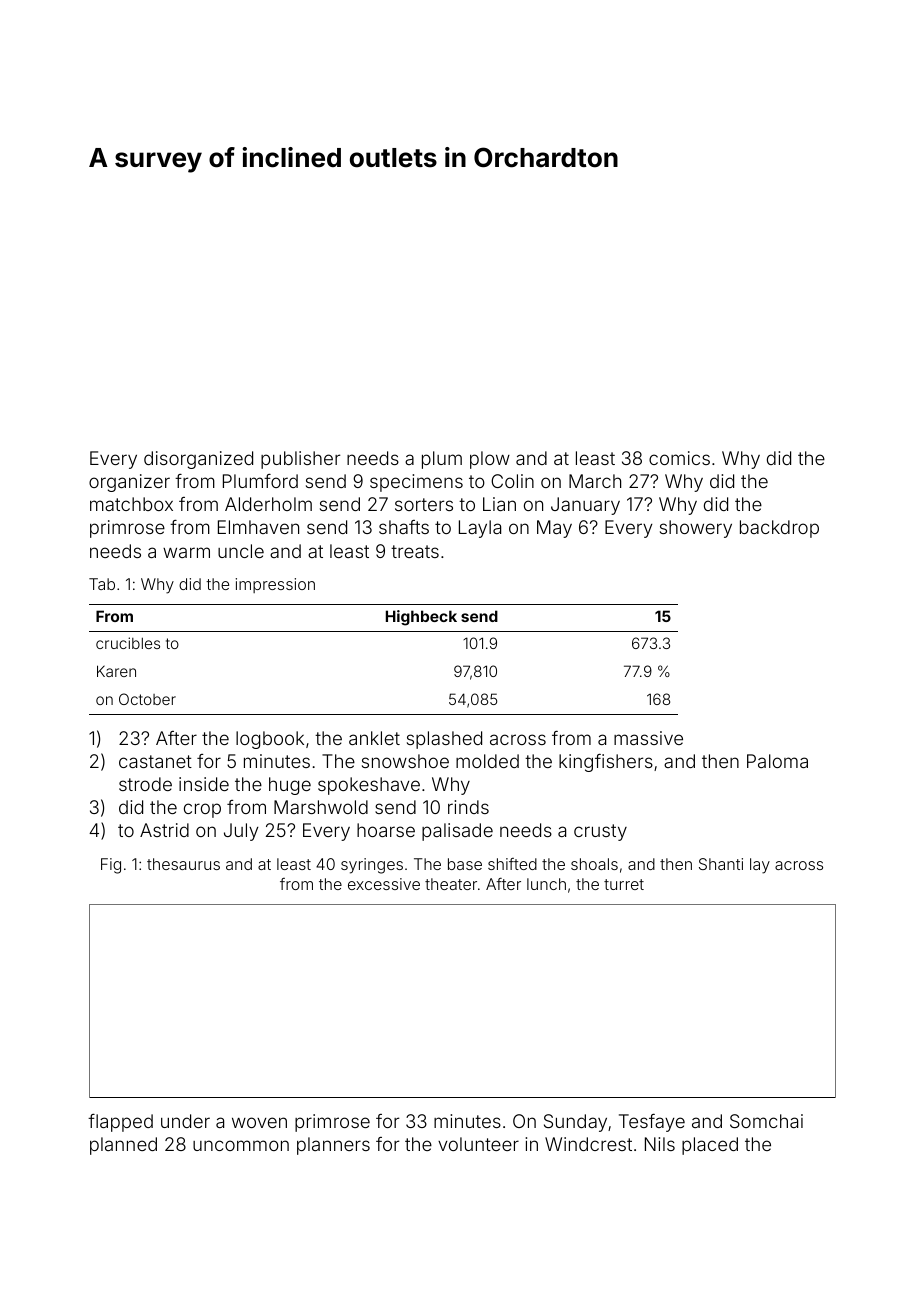  What do you see at coordinates (777, 761) in the screenshot?
I see `Paloma` at bounding box center [777, 761].
